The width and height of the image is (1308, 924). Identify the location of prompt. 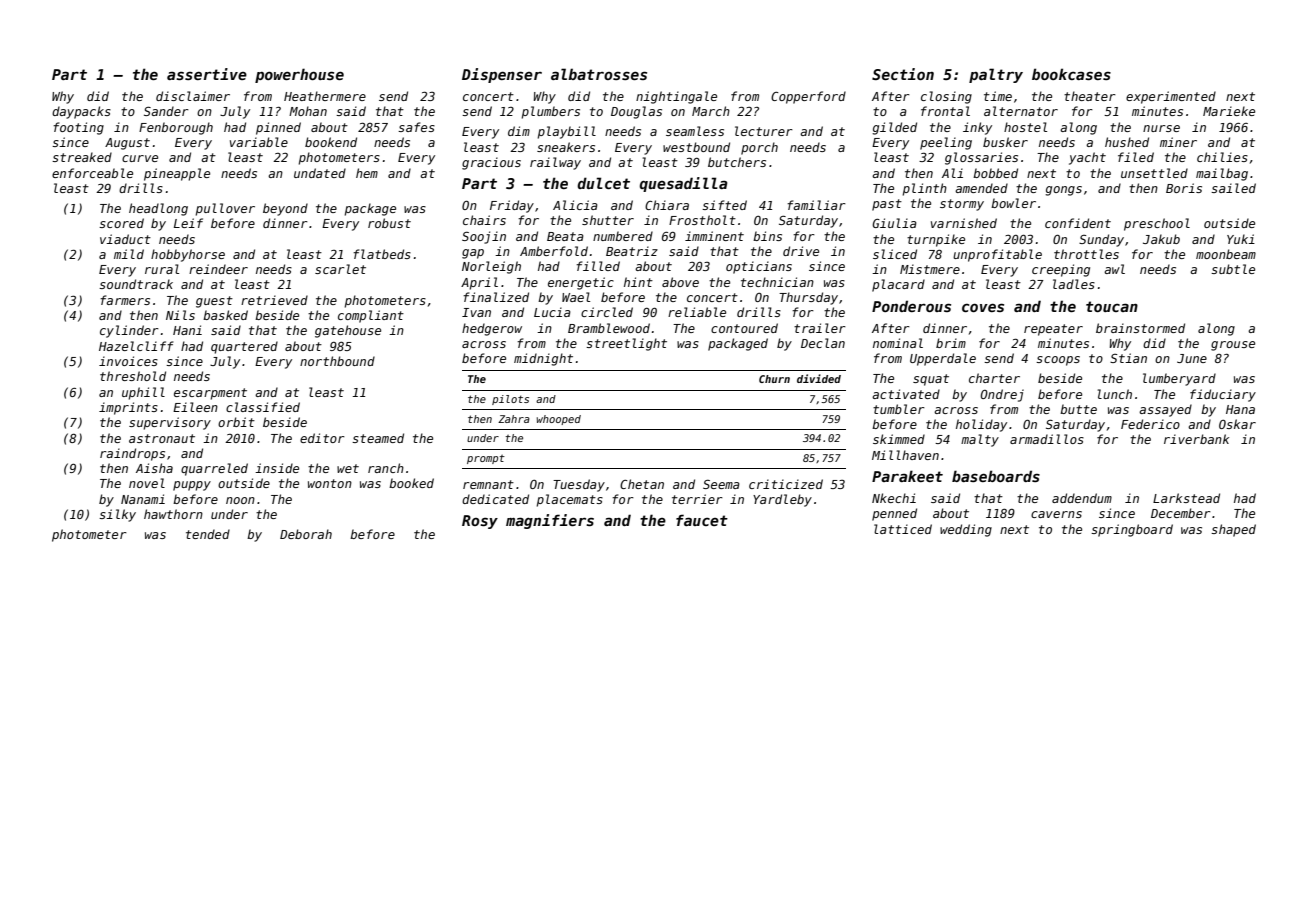
(486, 459).
